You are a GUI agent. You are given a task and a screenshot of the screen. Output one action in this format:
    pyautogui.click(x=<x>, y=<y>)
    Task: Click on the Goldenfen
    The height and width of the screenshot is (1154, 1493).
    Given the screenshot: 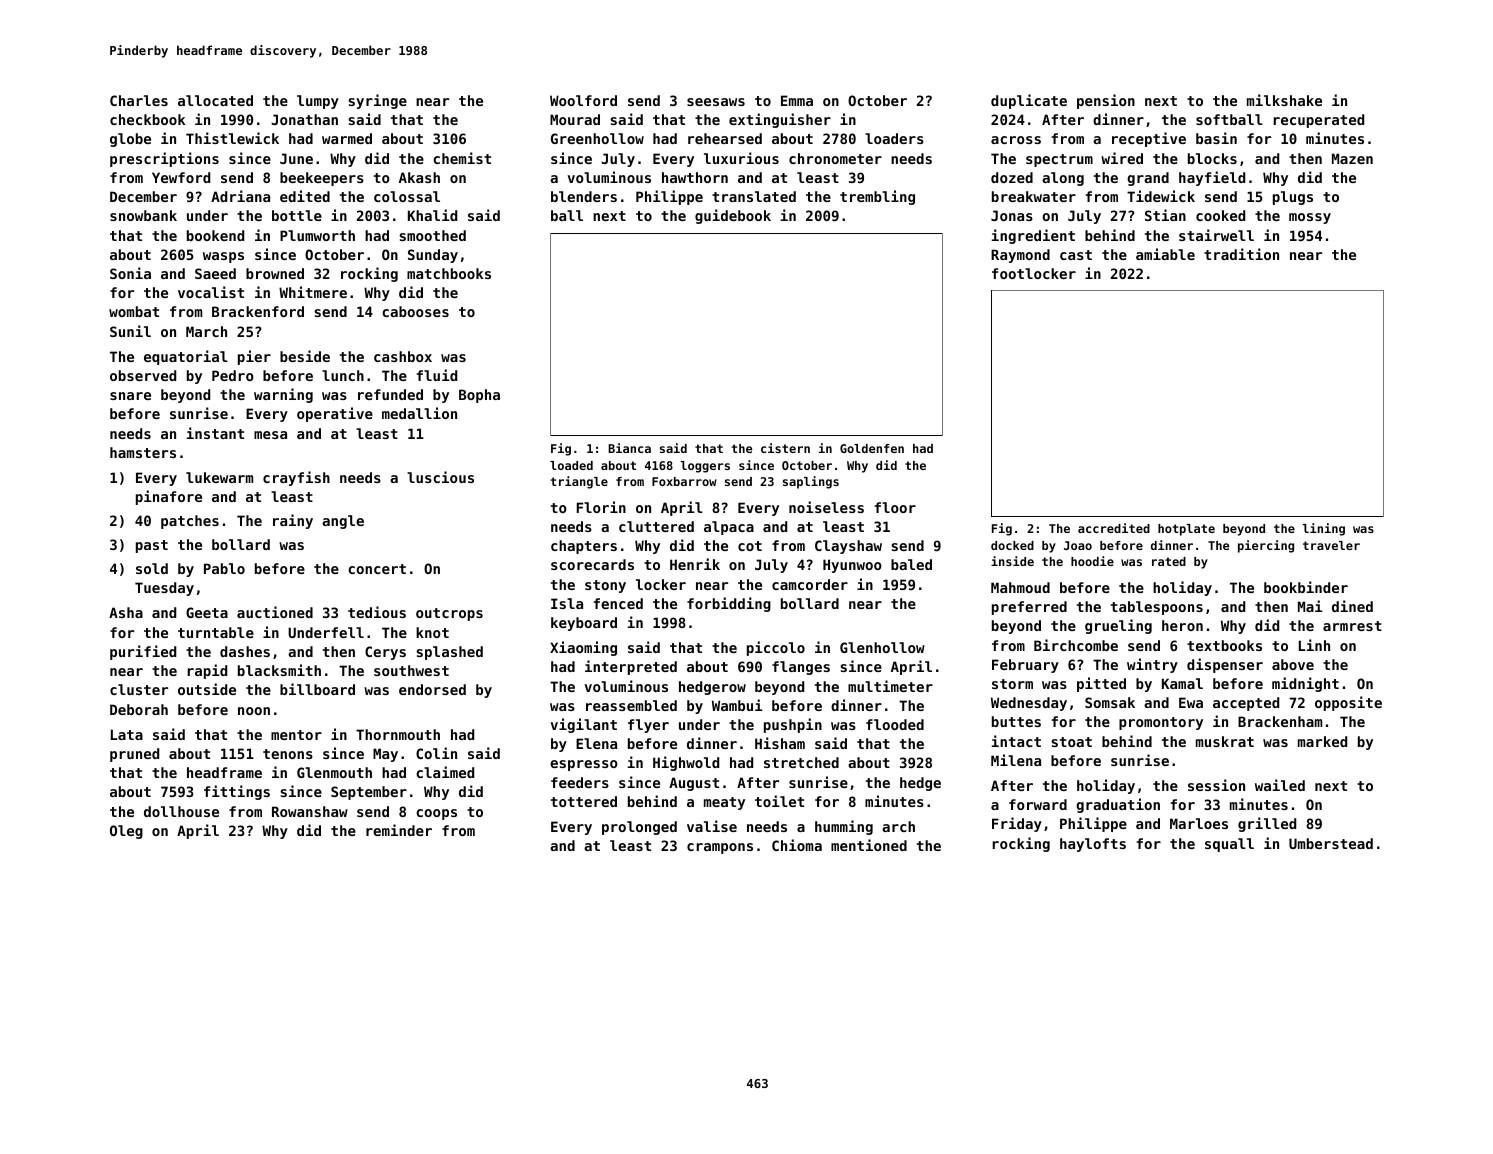 What is the action you would take?
    pyautogui.click(x=872, y=448)
